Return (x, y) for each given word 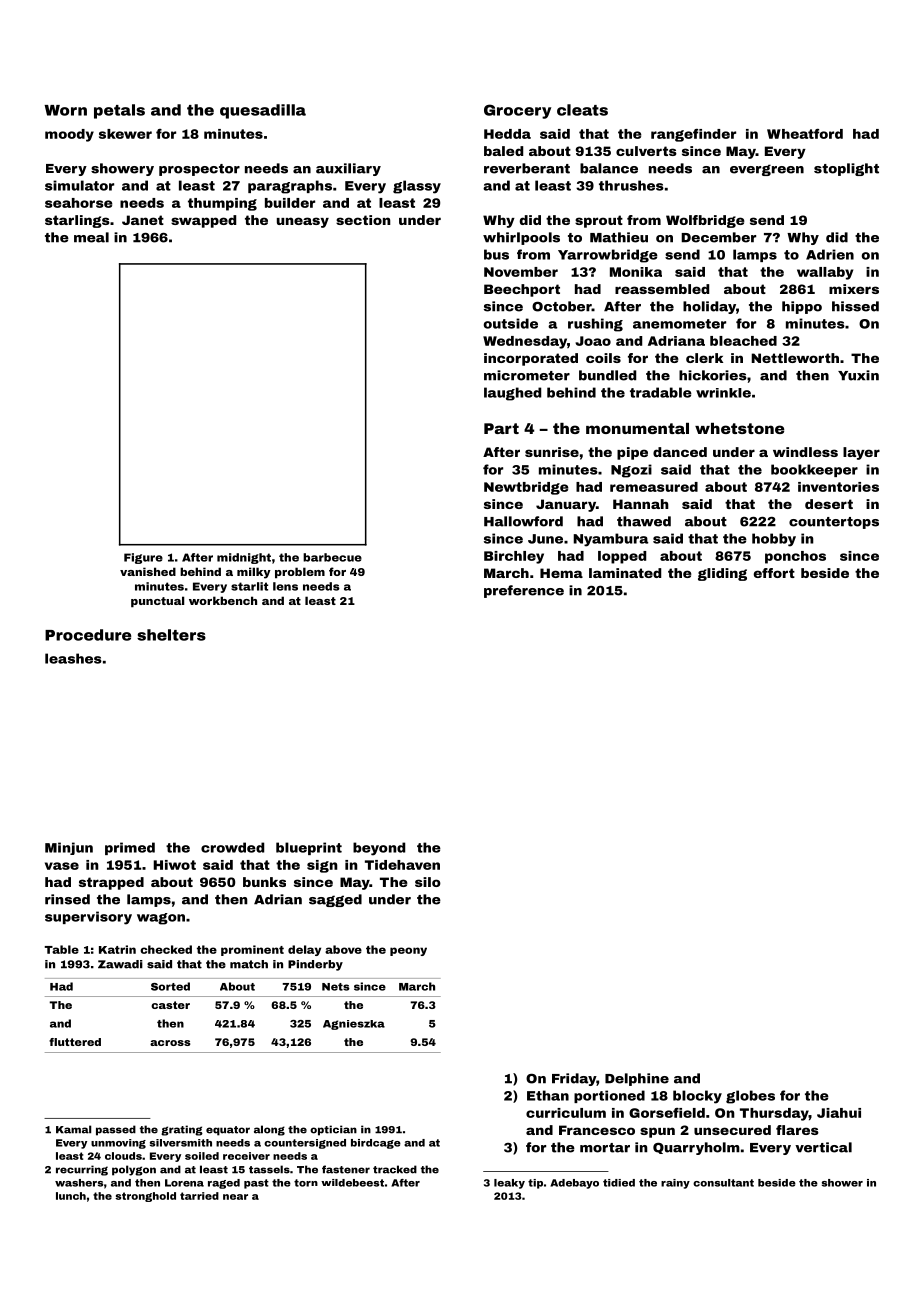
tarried (199, 1196)
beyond (379, 849)
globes (750, 1097)
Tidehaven (402, 865)
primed (130, 848)
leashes (73, 658)
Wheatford (805, 134)
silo (428, 882)
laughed (512, 394)
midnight (244, 558)
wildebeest (352, 1183)
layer (861, 453)
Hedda (507, 134)
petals (119, 111)
